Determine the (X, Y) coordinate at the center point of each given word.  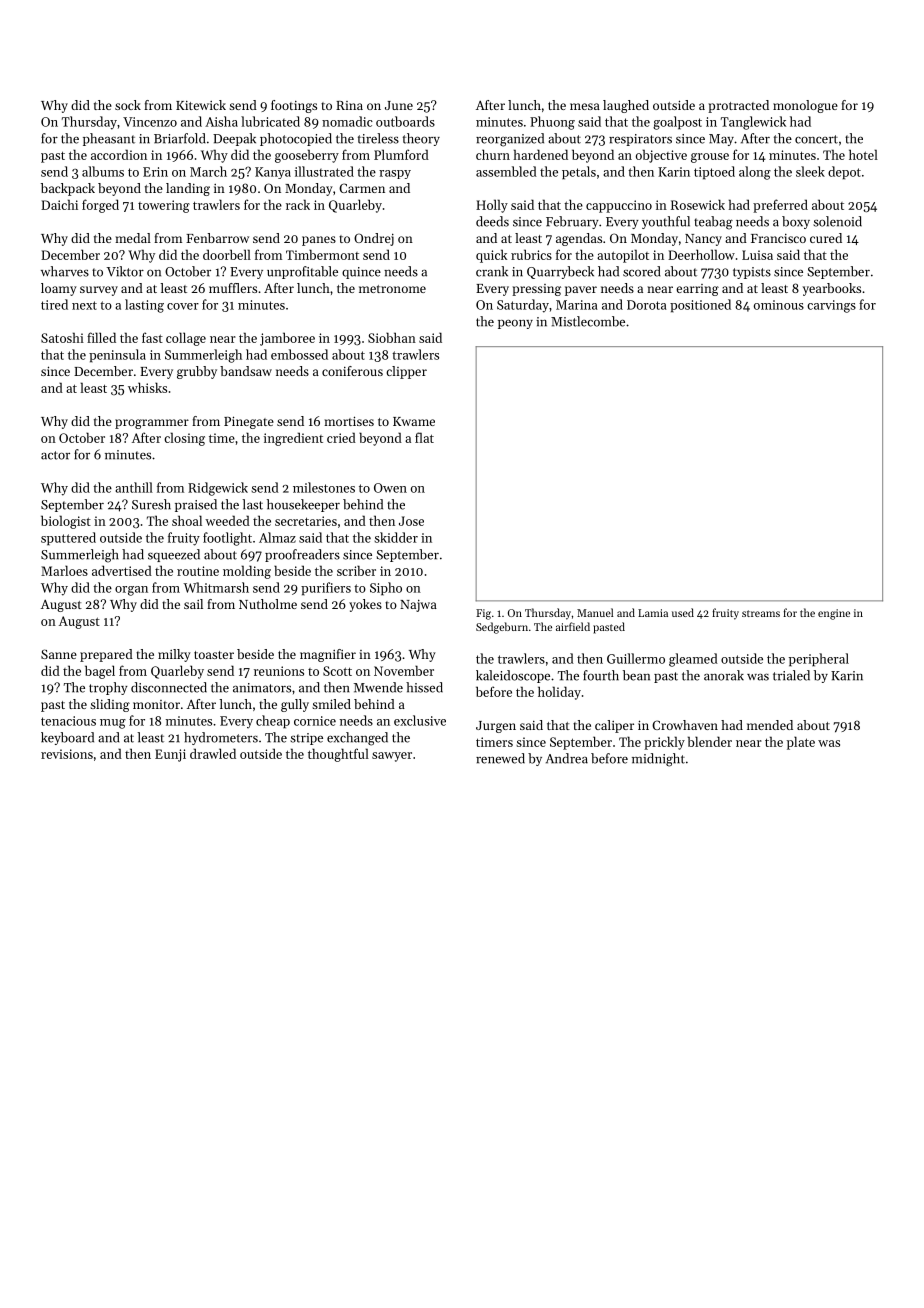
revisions (67, 754)
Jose (411, 521)
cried (341, 437)
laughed (626, 106)
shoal (187, 520)
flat (424, 437)
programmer (152, 424)
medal (133, 238)
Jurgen (496, 727)
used (683, 612)
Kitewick (201, 105)
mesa (585, 106)
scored (642, 271)
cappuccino (619, 206)
